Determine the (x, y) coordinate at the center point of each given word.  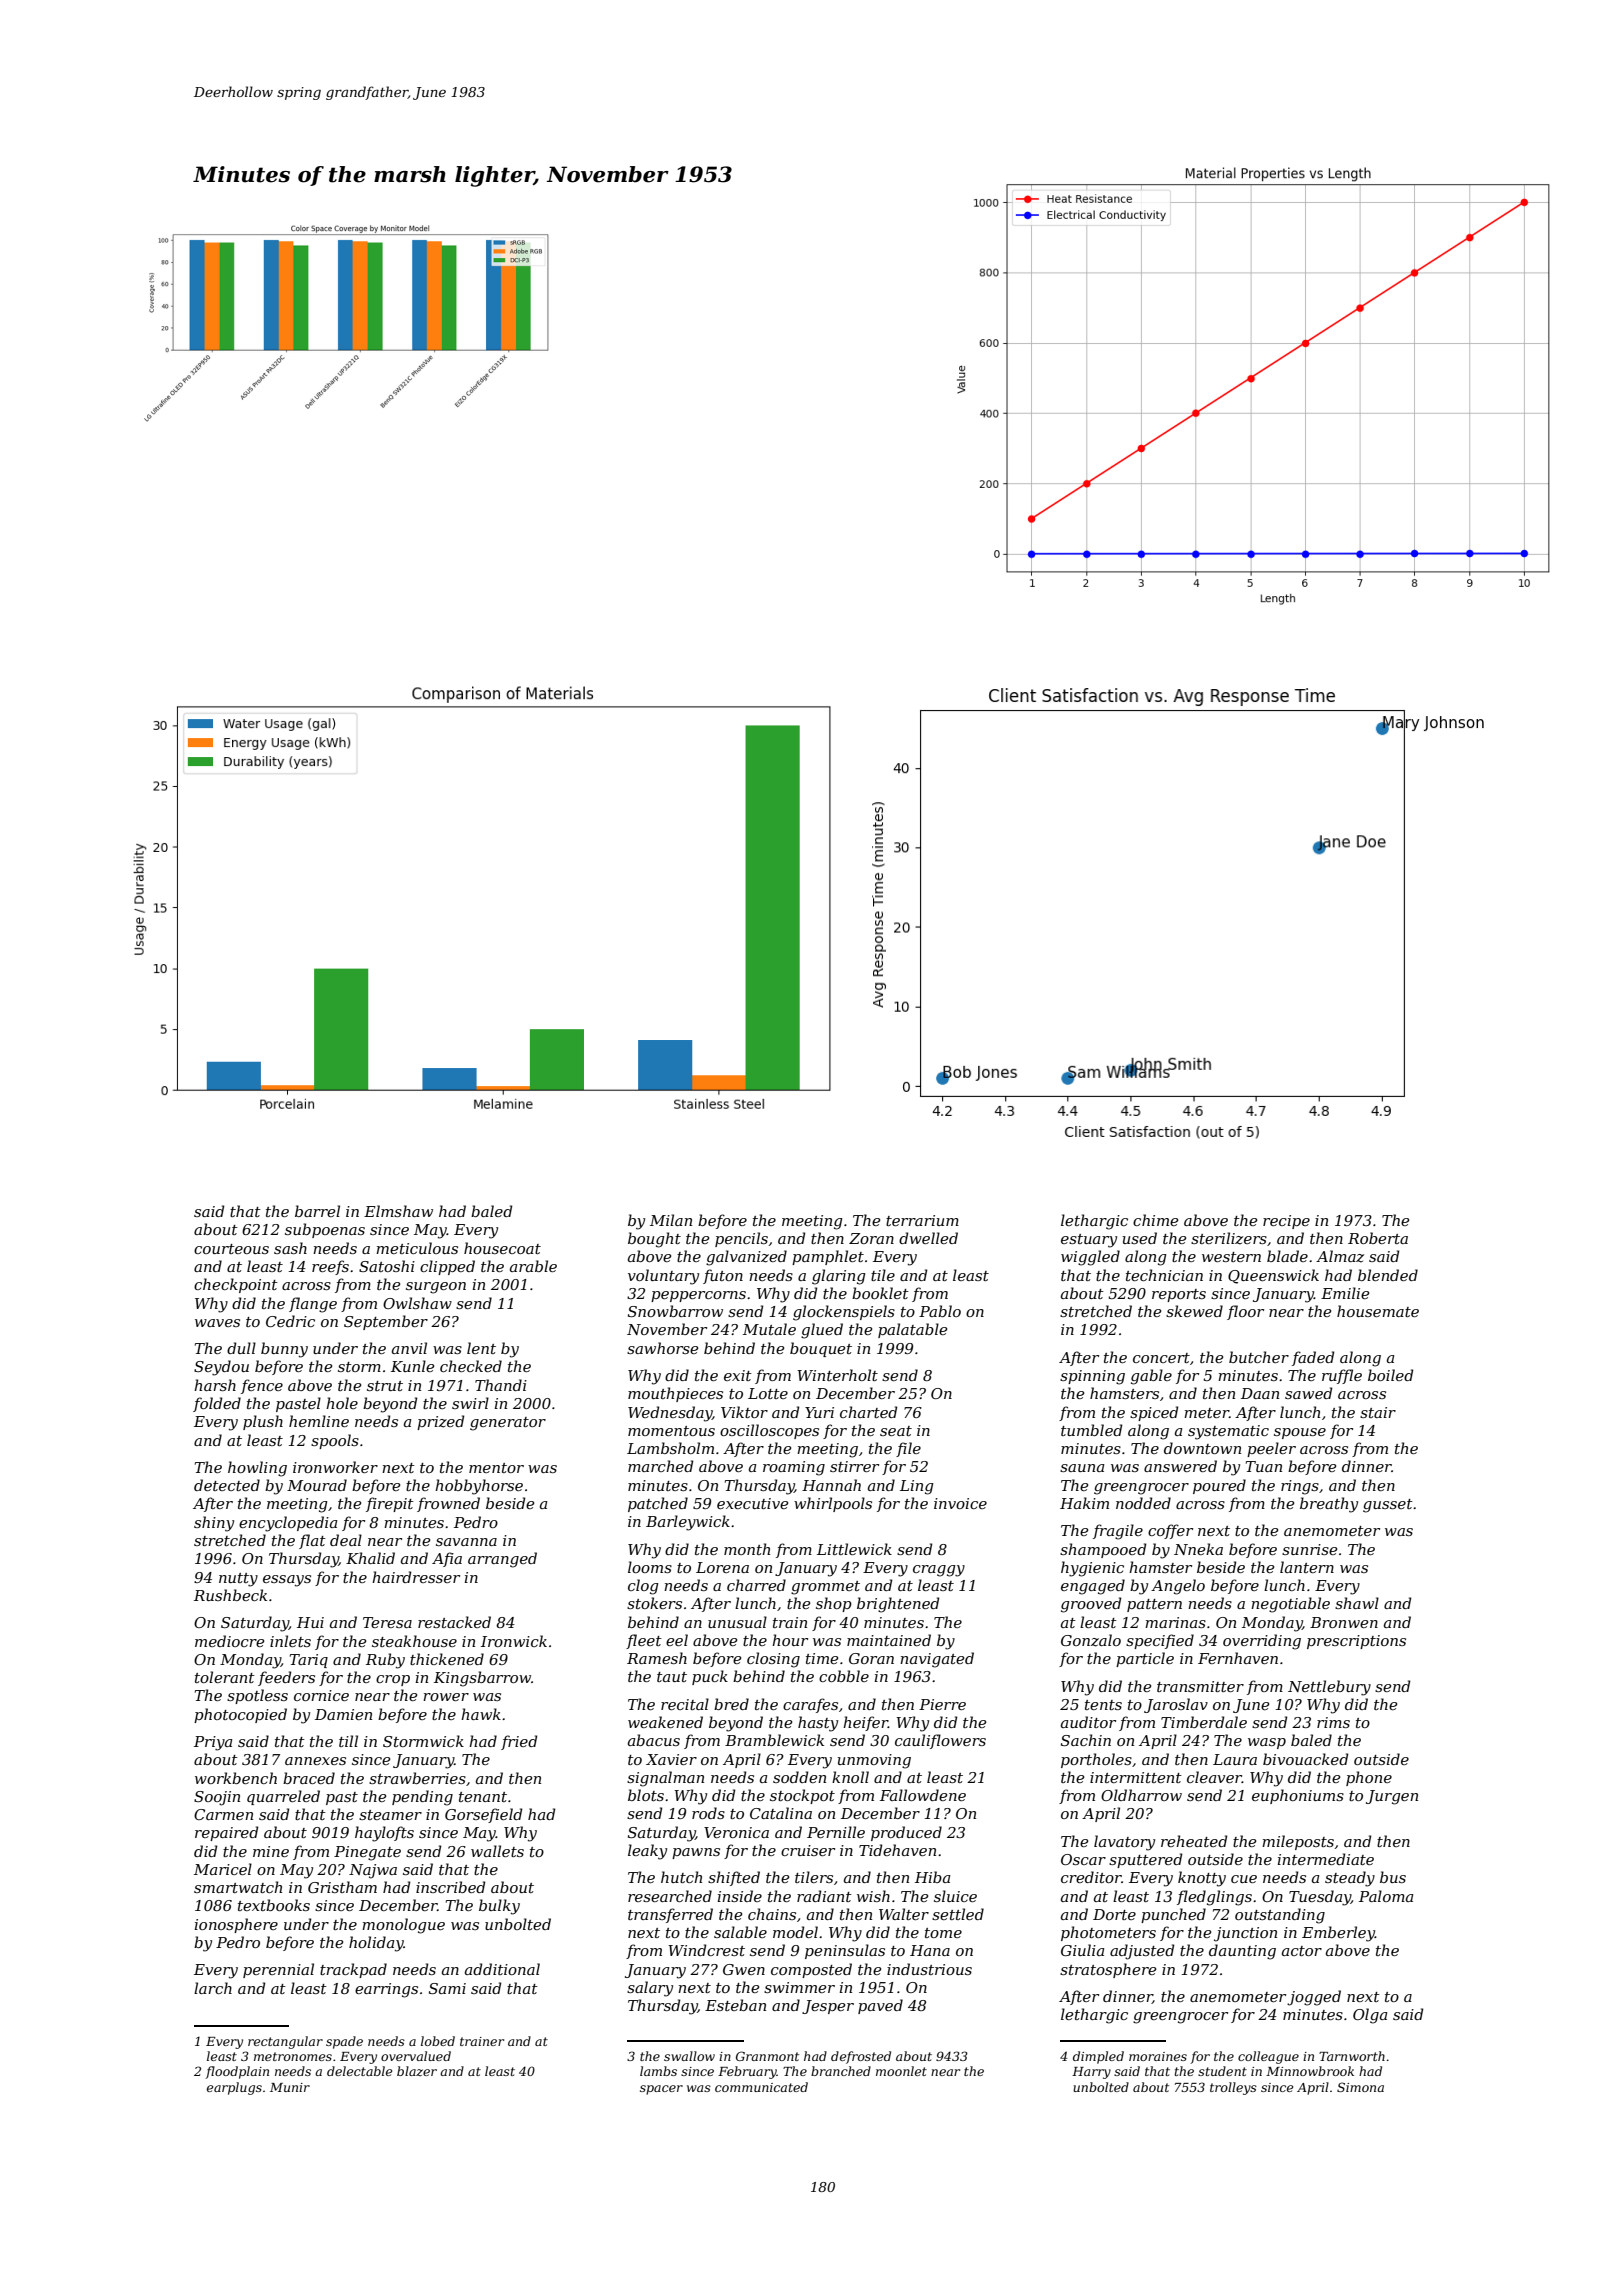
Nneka (1198, 1549)
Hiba (932, 1877)
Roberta (1378, 1238)
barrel (317, 1211)
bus (1393, 1877)
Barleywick (688, 1523)
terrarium (922, 1220)
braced (309, 1778)
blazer (417, 2071)
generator (508, 1424)
